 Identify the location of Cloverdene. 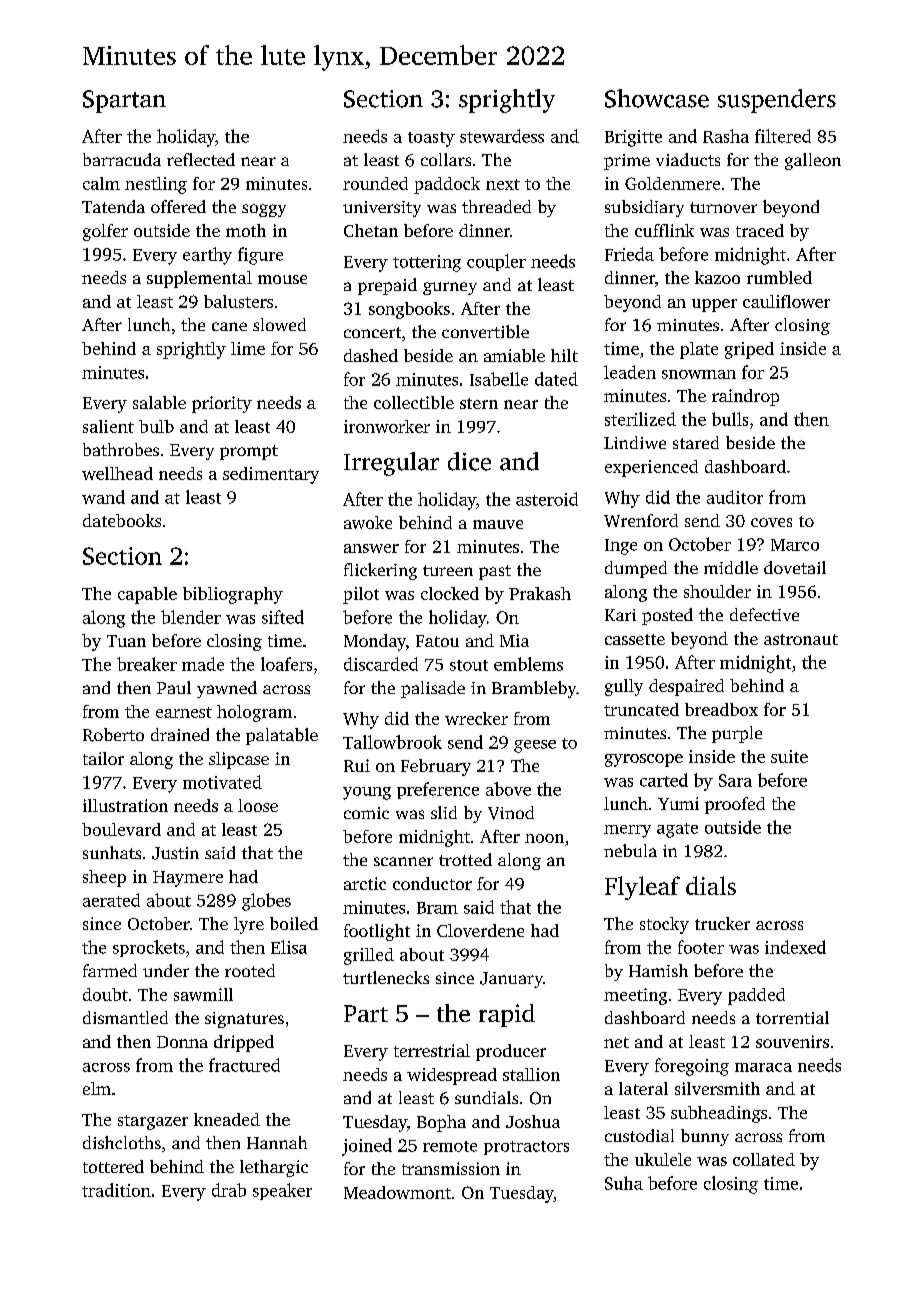
(480, 930).
